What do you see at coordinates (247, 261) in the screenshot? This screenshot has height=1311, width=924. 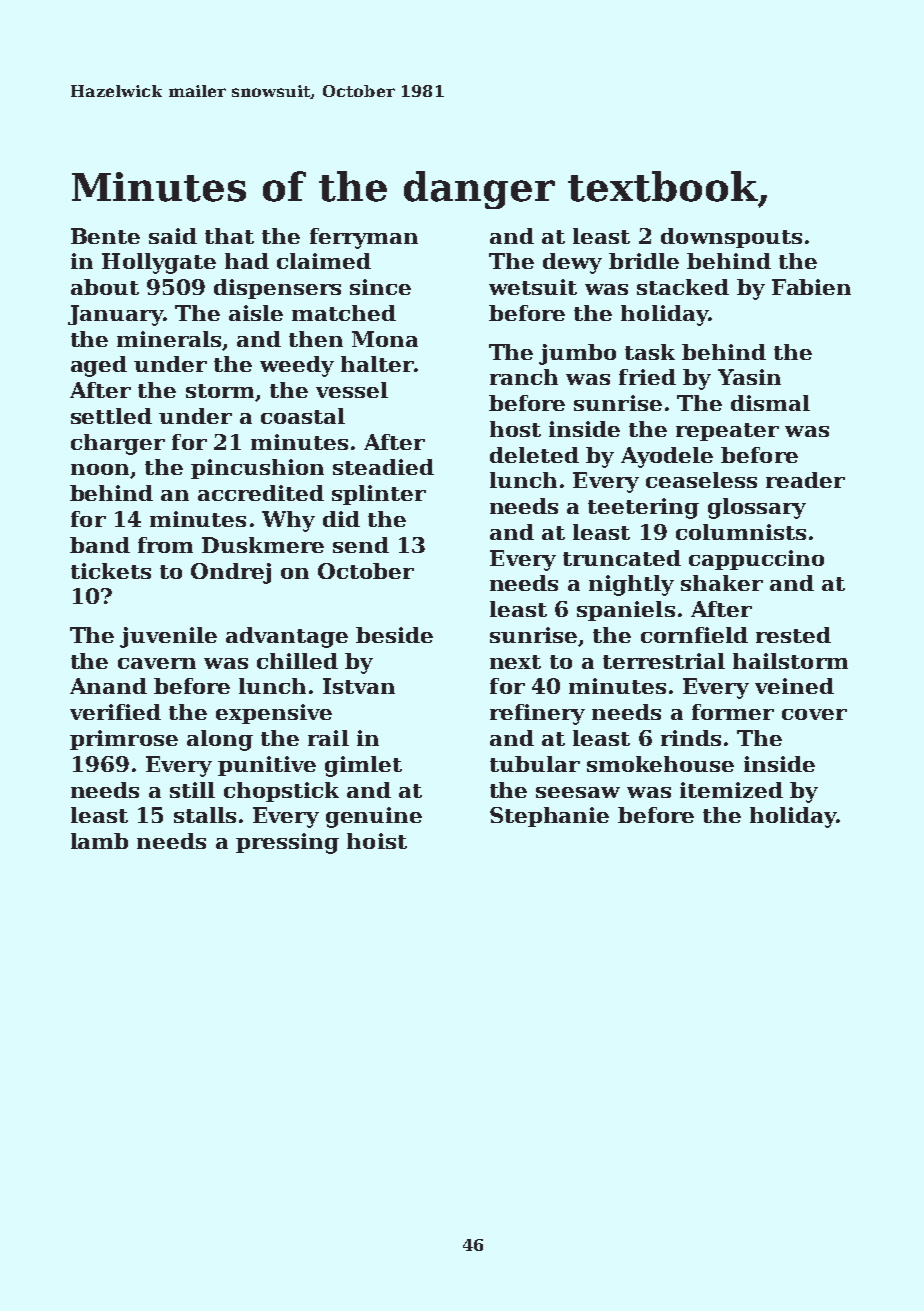 I see `had` at bounding box center [247, 261].
